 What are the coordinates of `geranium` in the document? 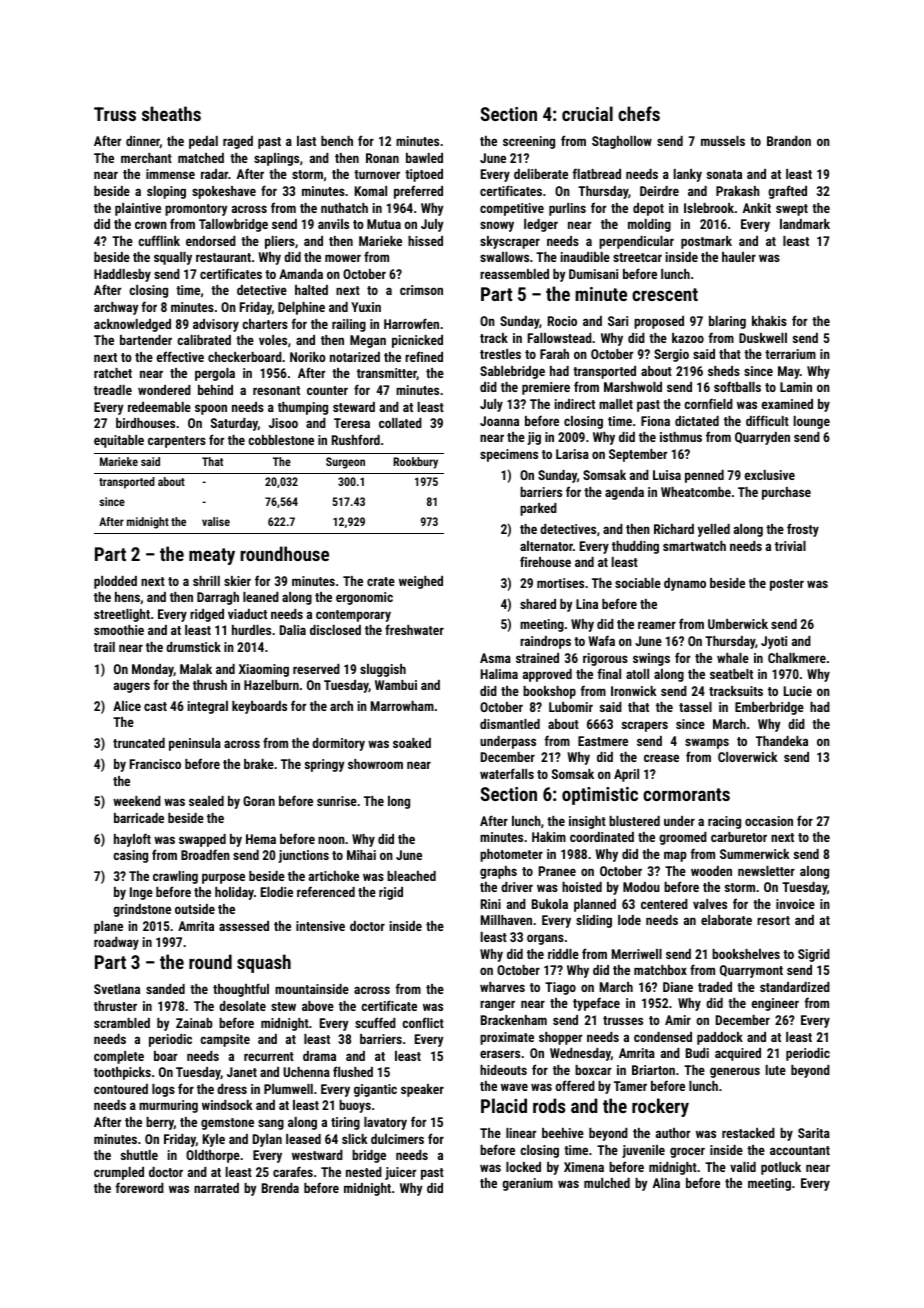 It's located at (527, 1184).
